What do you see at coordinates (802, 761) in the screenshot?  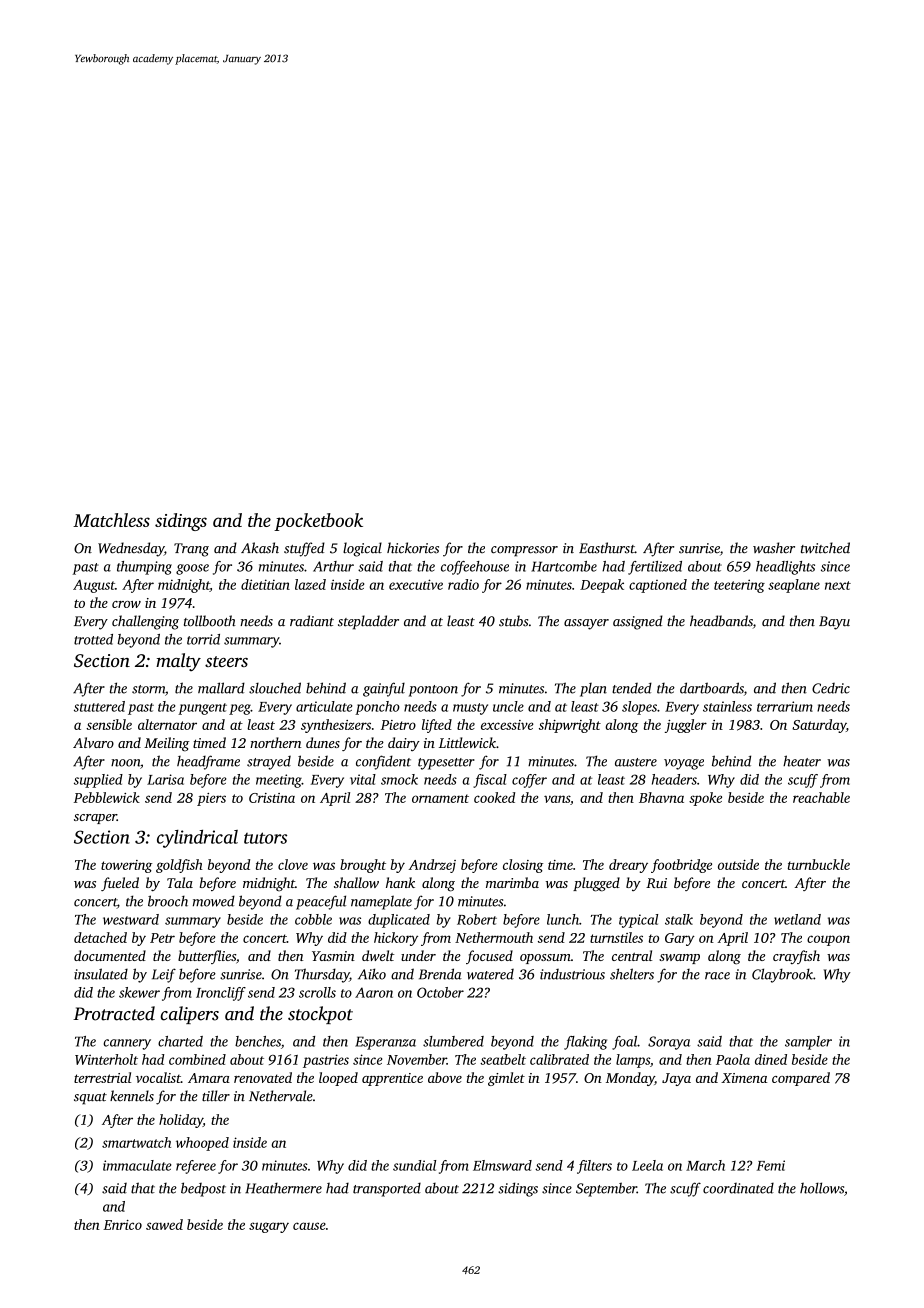 I see `heater` at bounding box center [802, 761].
